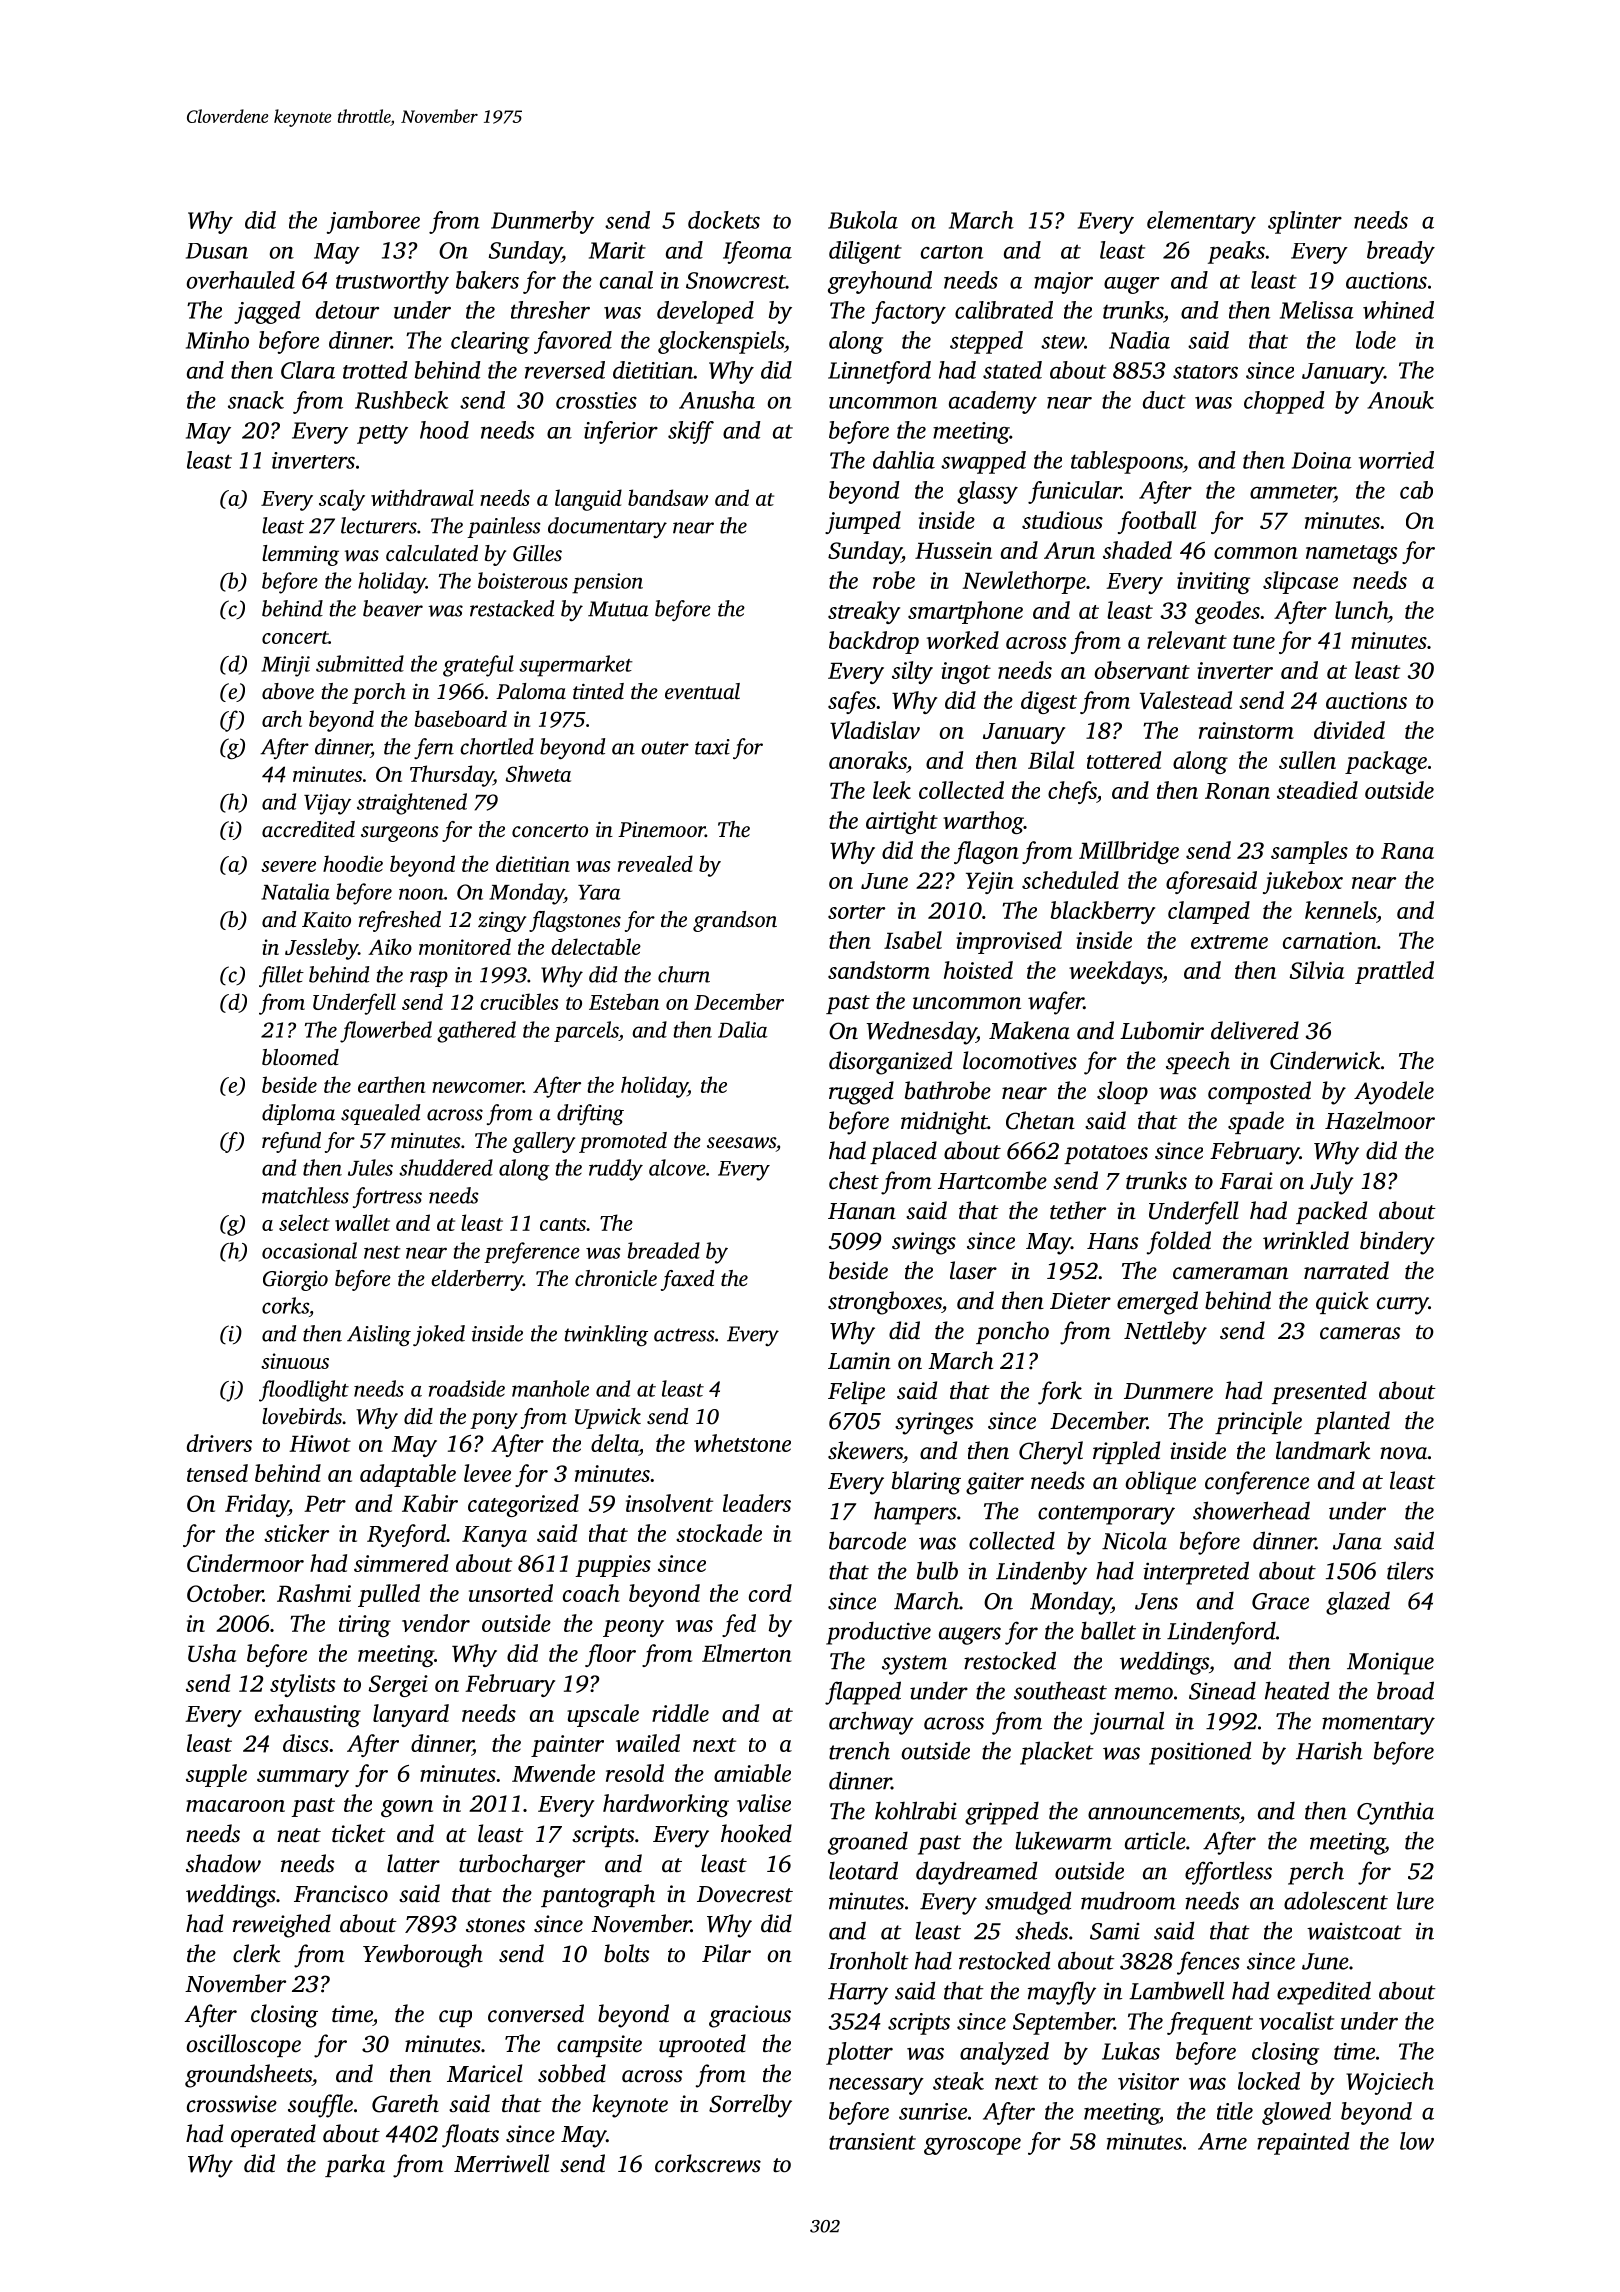 Image resolution: width=1620 pixels, height=2292 pixels. Describe the element at coordinates (288, 691) in the image. I see `above` at that location.
